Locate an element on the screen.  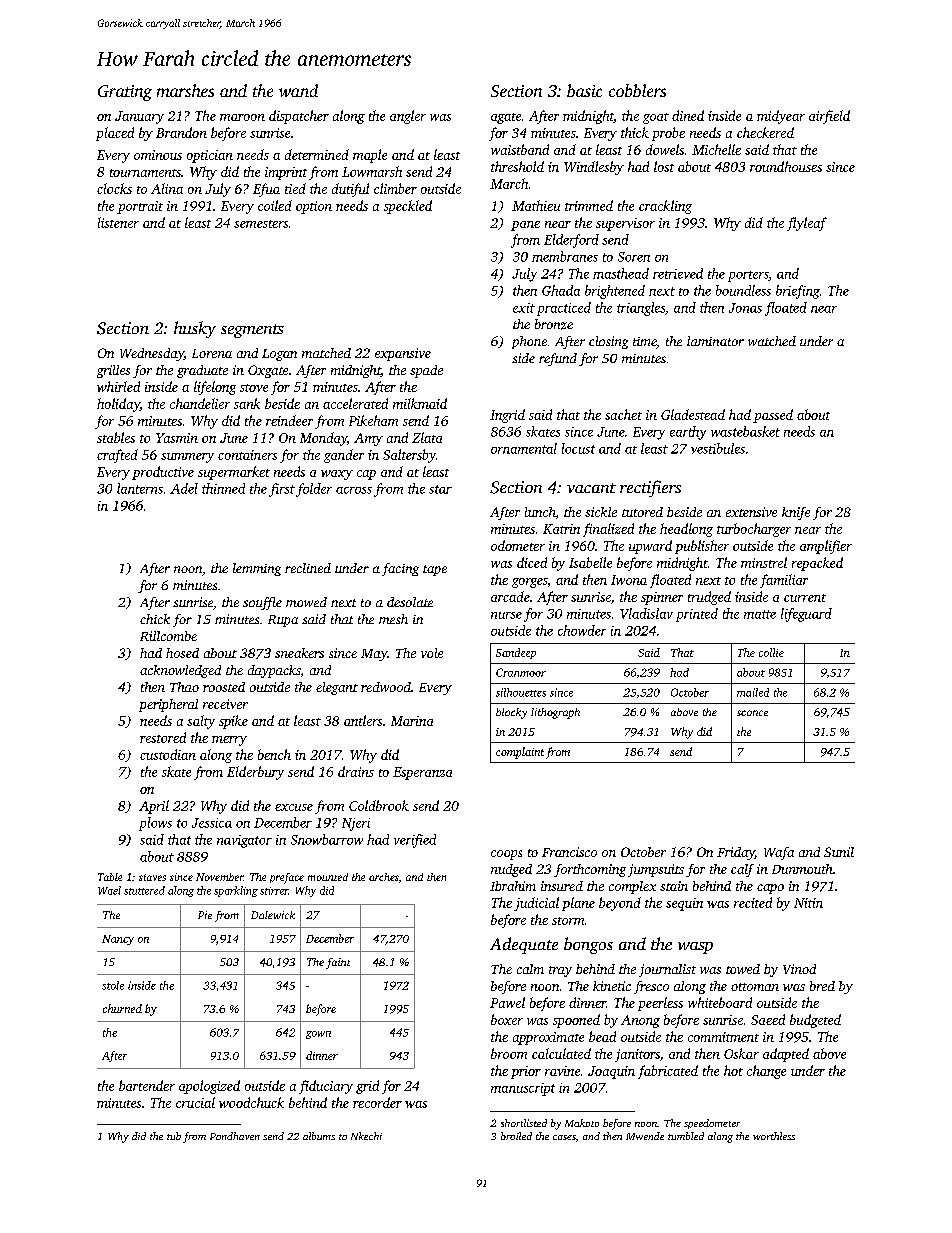
Pondhaven is located at coordinates (235, 1136).
